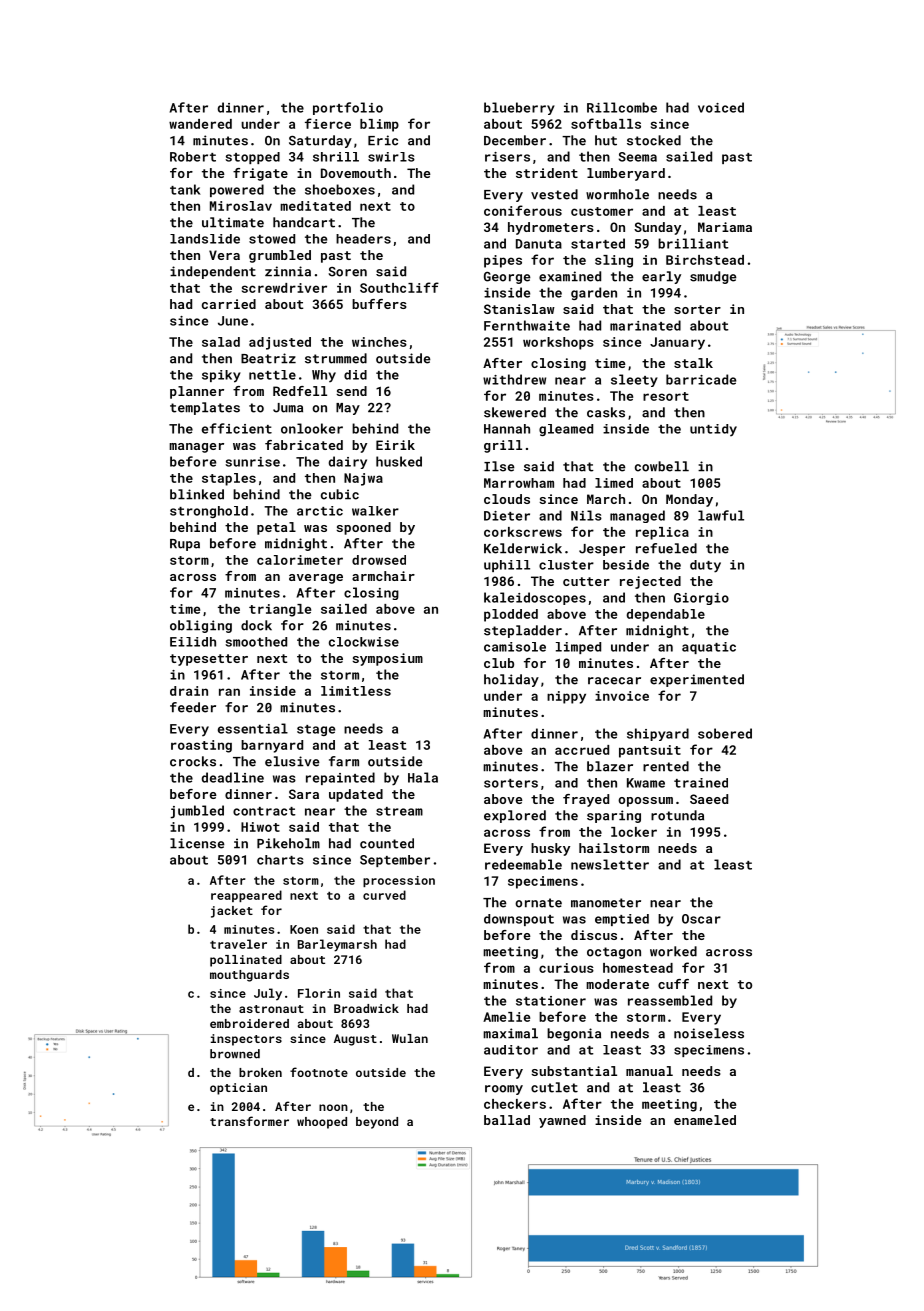 This screenshot has width=924, height=1311. Describe the element at coordinates (253, 728) in the screenshot. I see `essential` at that location.
